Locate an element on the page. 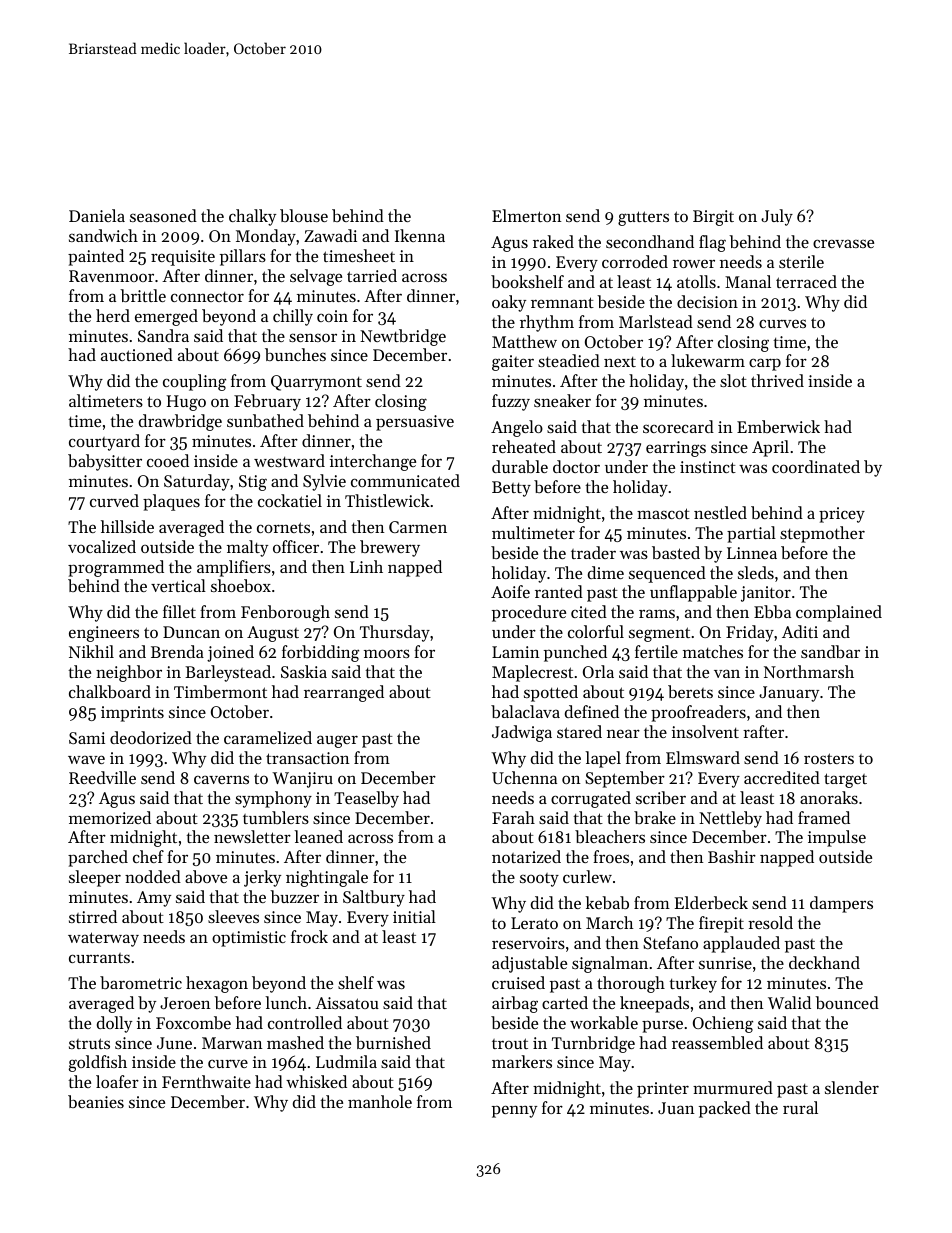 The height and width of the document is (1233, 952). Teaselby is located at coordinates (366, 799).
